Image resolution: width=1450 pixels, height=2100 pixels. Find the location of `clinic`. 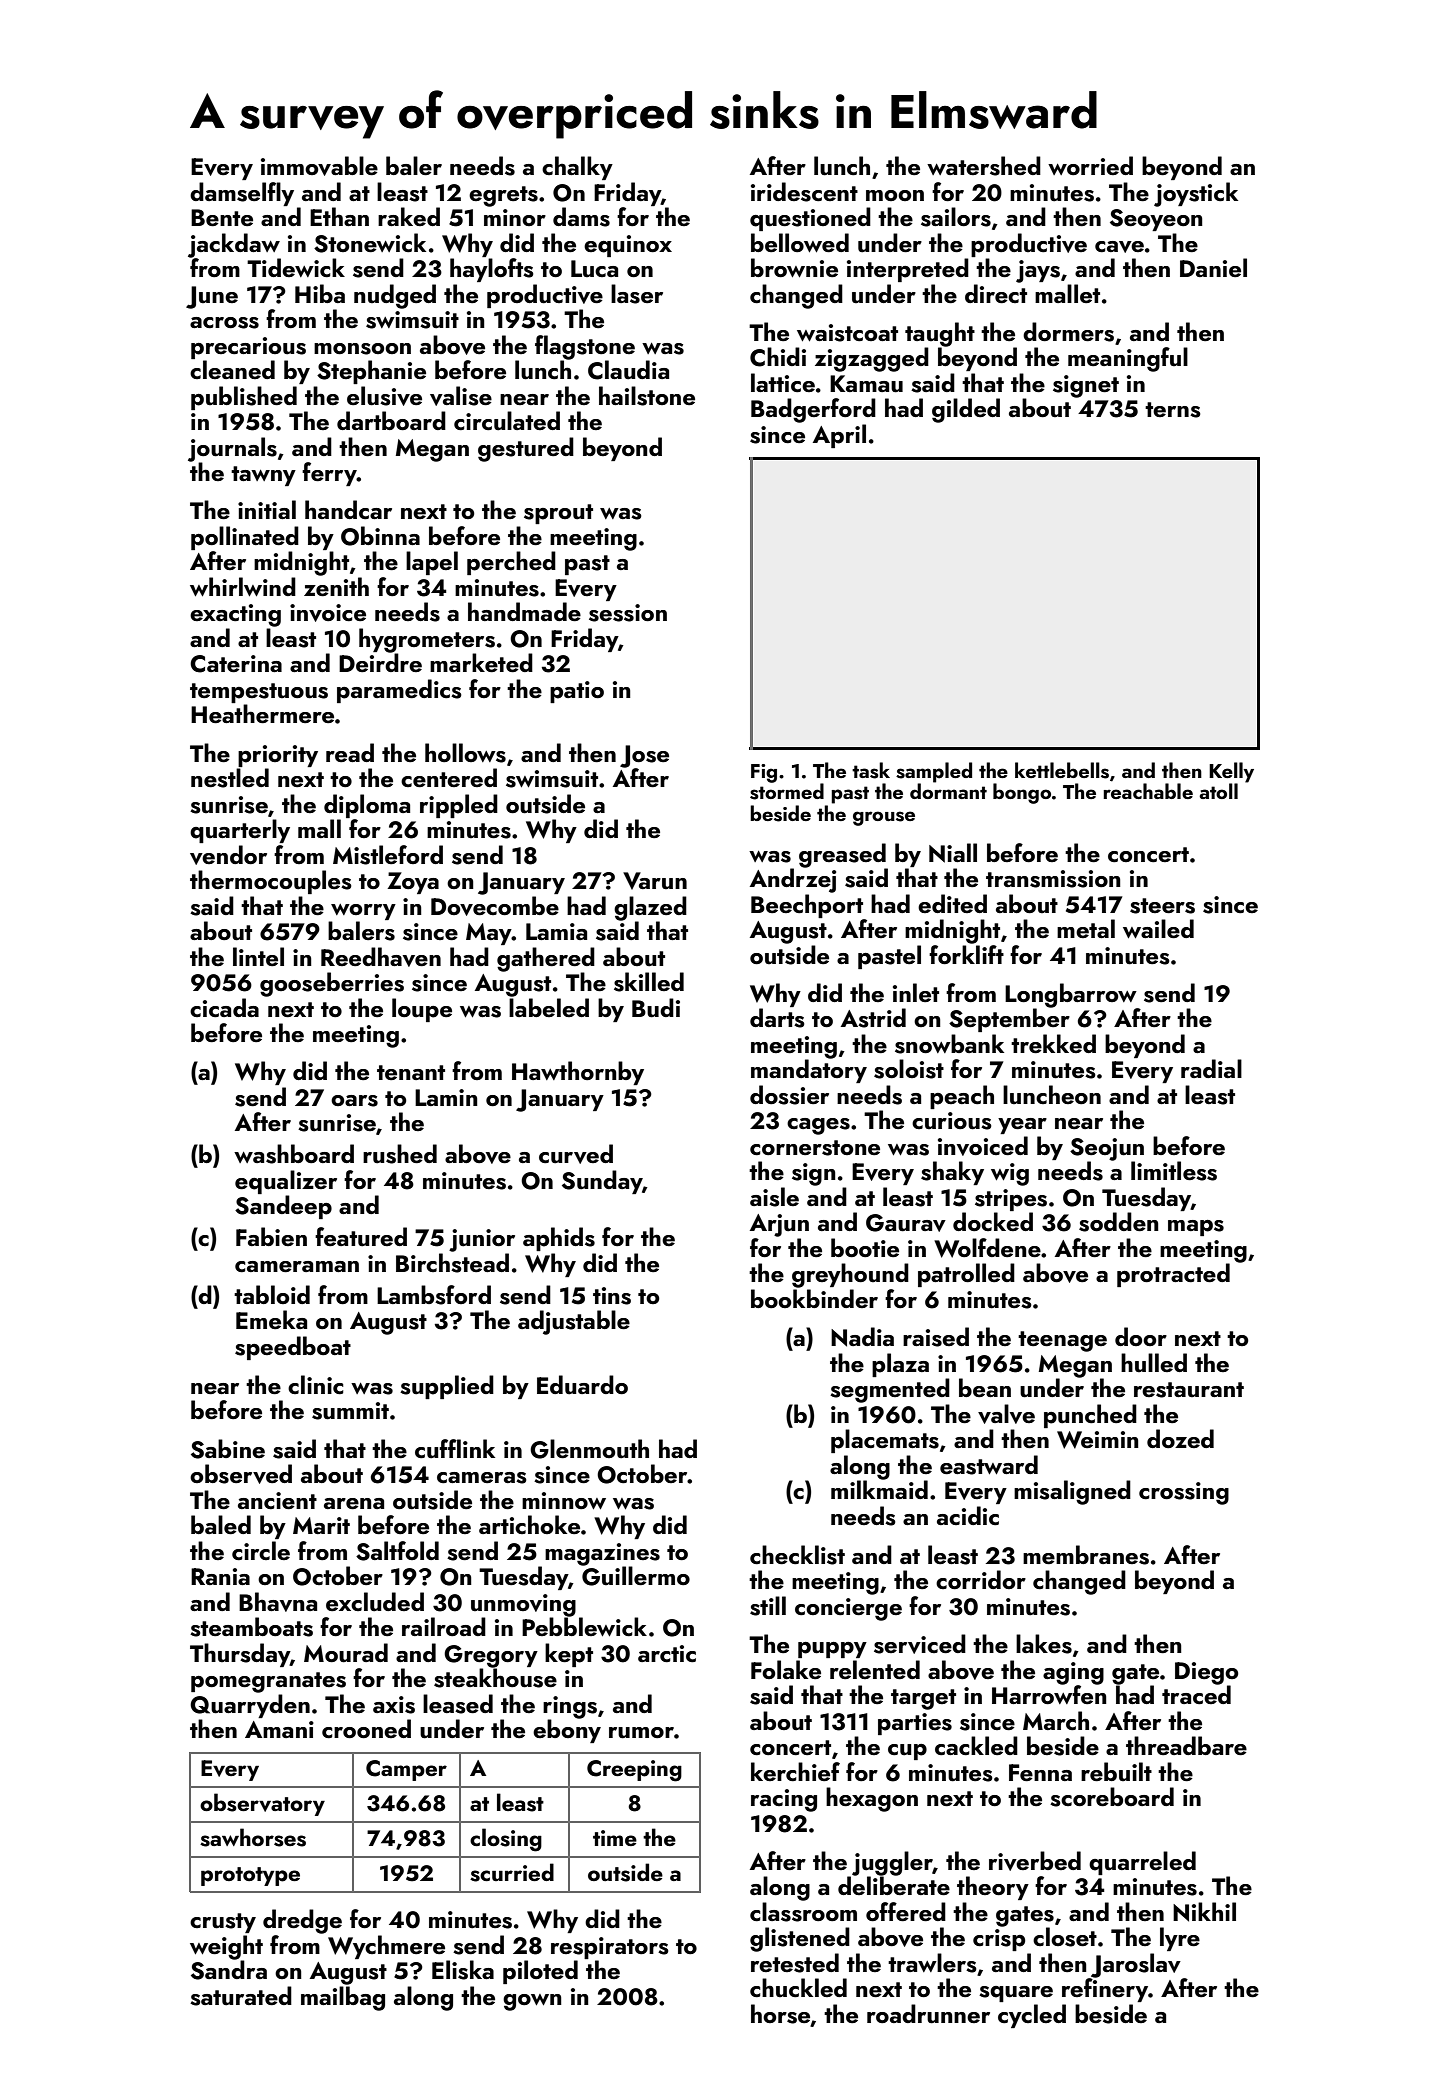

clinic is located at coordinates (316, 1384).
